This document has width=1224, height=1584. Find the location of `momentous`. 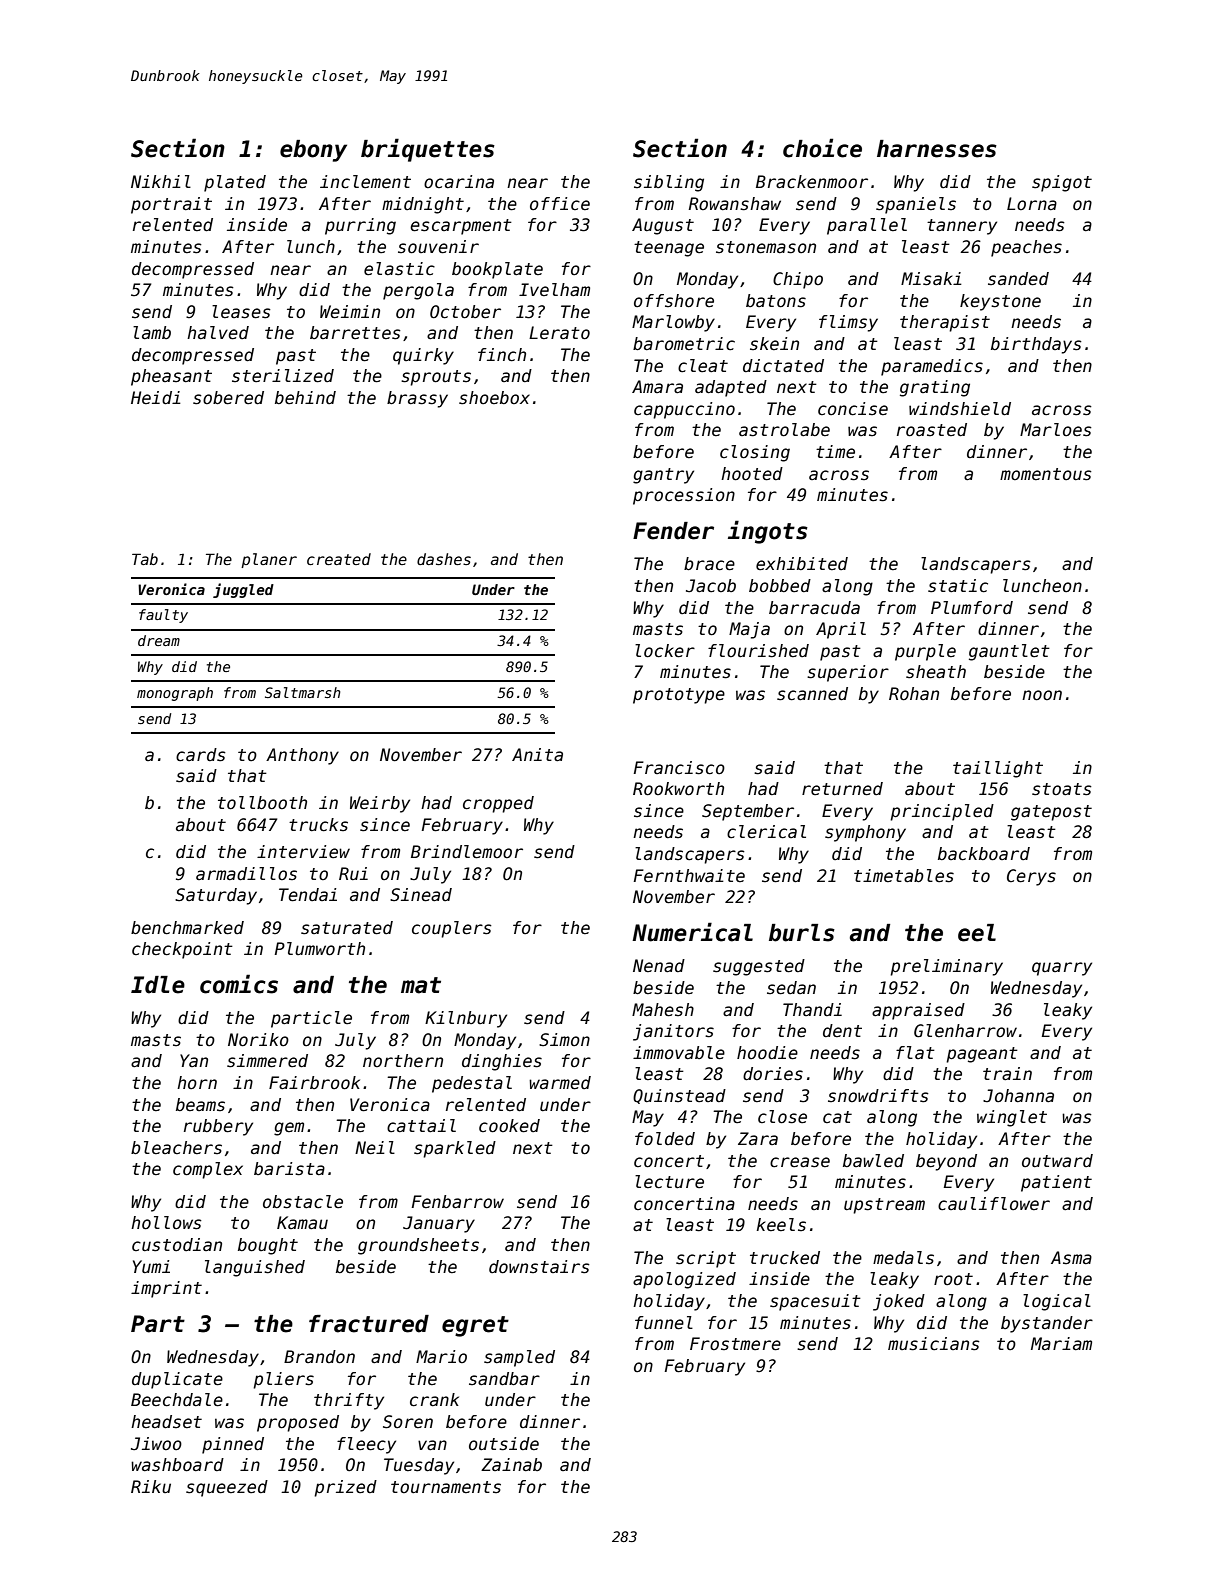

momentous is located at coordinates (1046, 474).
